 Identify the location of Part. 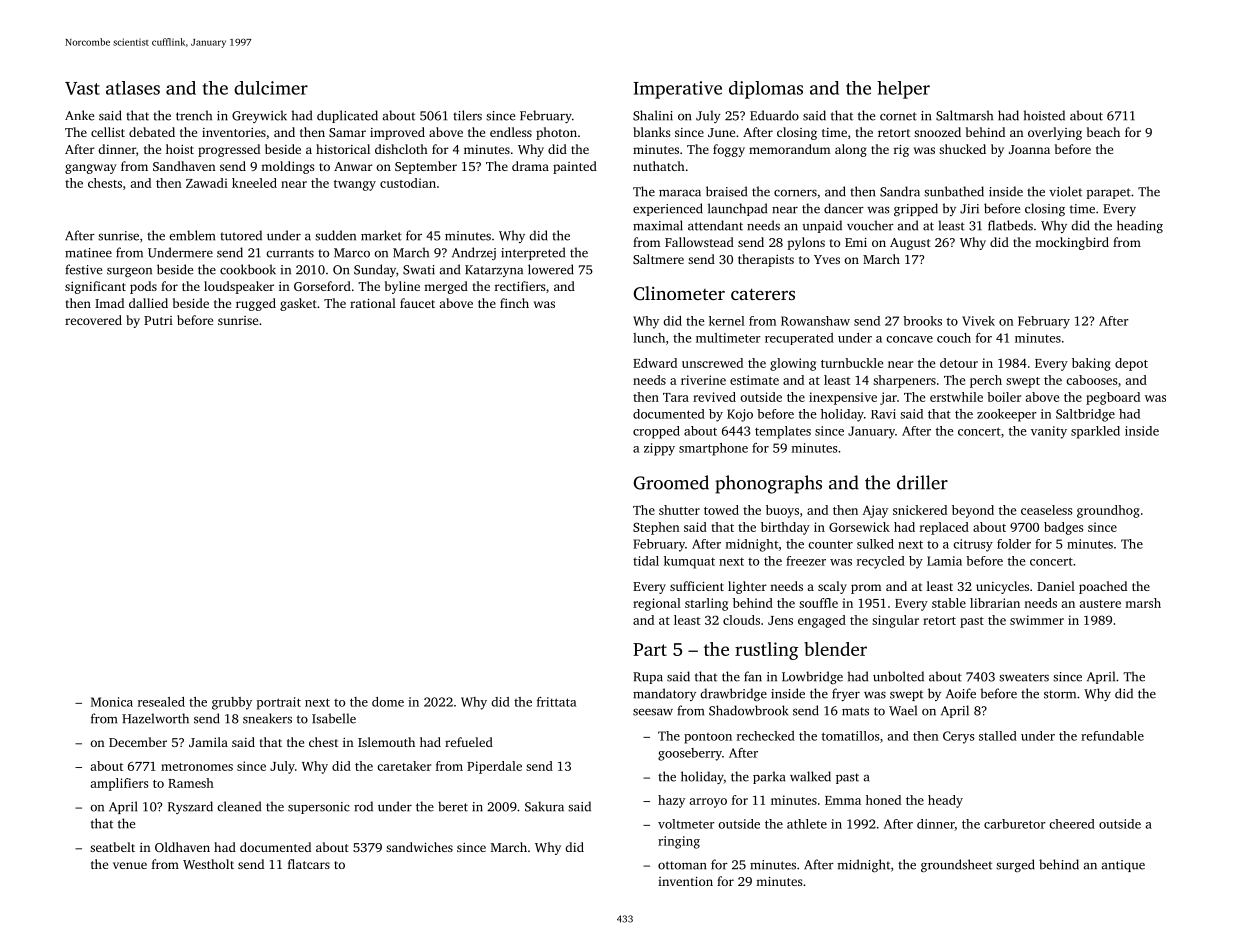
(650, 649).
